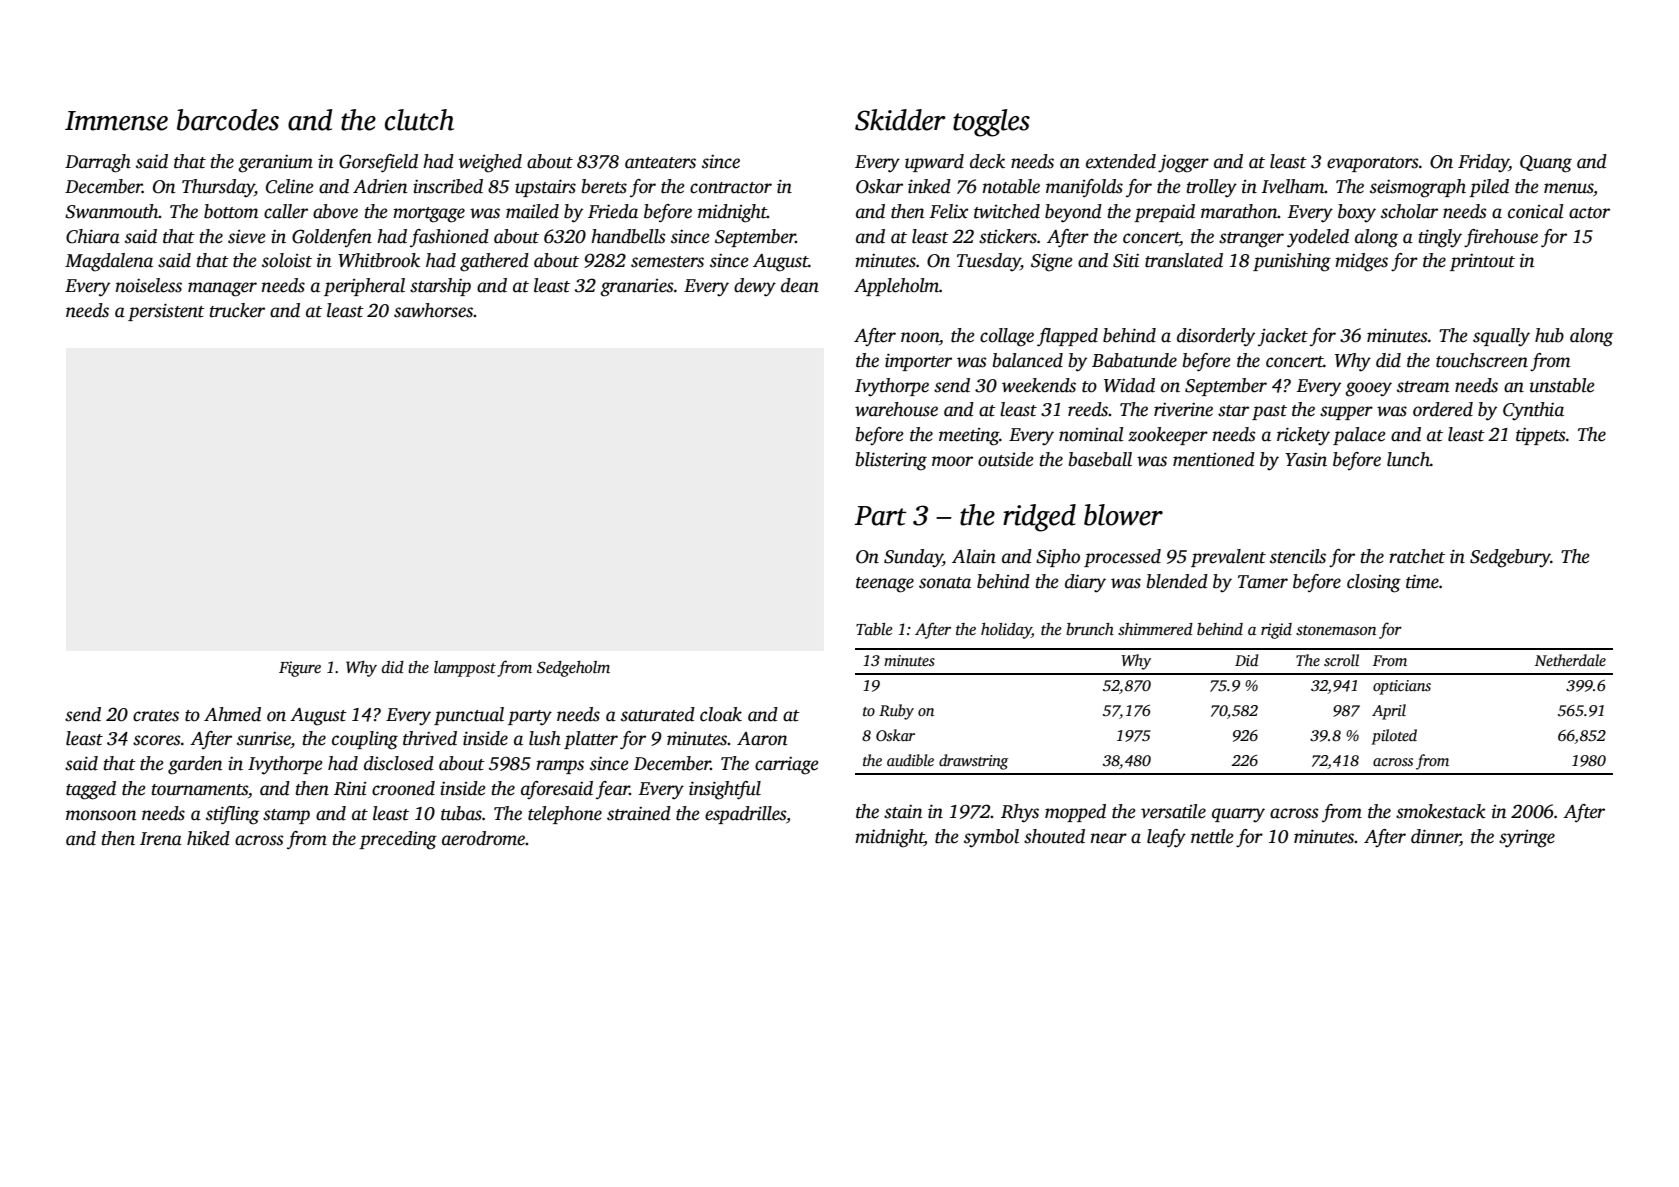 The image size is (1679, 1187). Describe the element at coordinates (1423, 387) in the screenshot. I see `stream` at that location.
